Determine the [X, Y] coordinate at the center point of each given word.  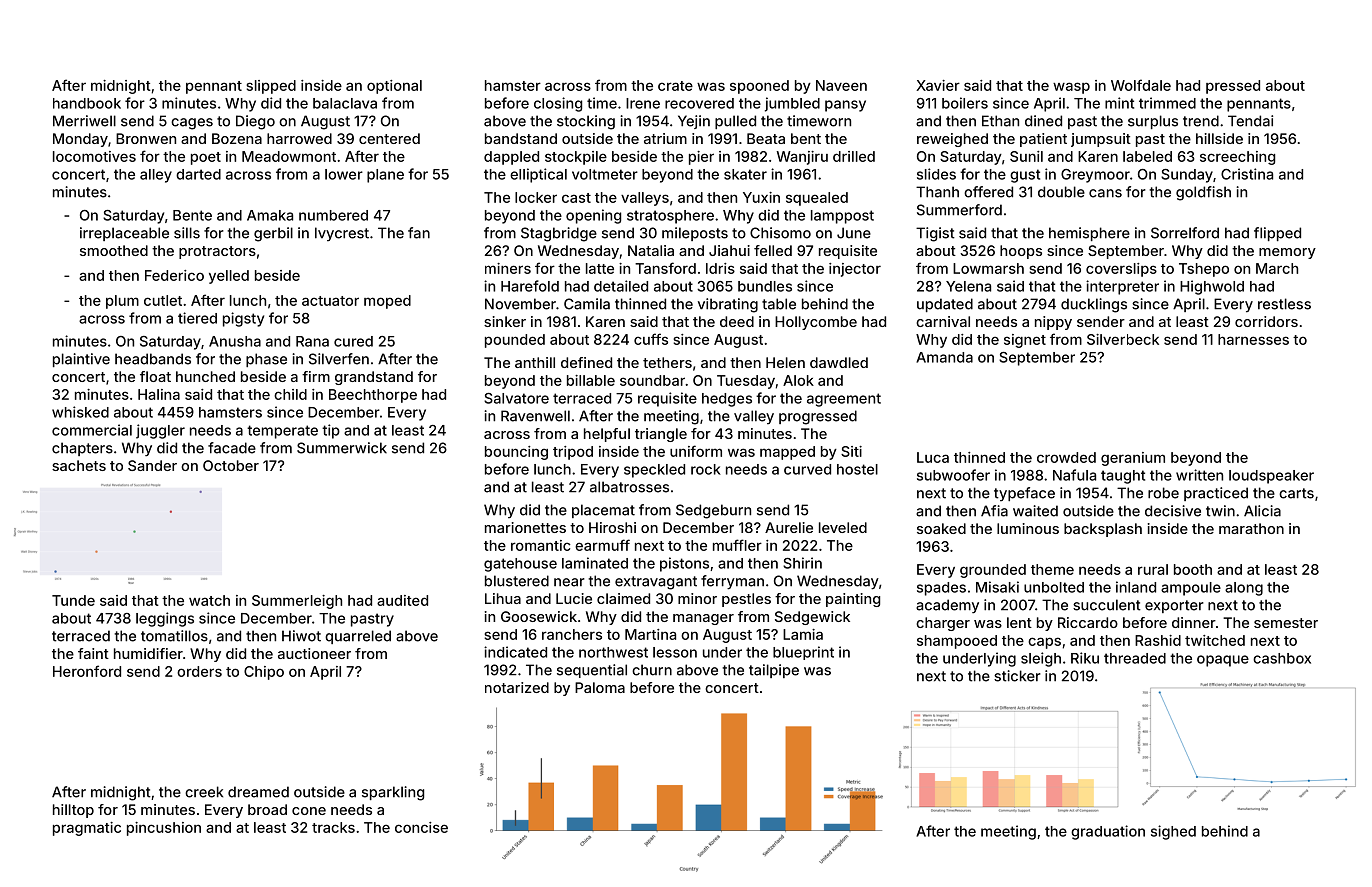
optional [394, 87]
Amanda [944, 357]
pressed [1233, 87]
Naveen [841, 85]
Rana [312, 341]
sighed [1173, 832]
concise [421, 827]
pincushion [164, 829]
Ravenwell [535, 416]
